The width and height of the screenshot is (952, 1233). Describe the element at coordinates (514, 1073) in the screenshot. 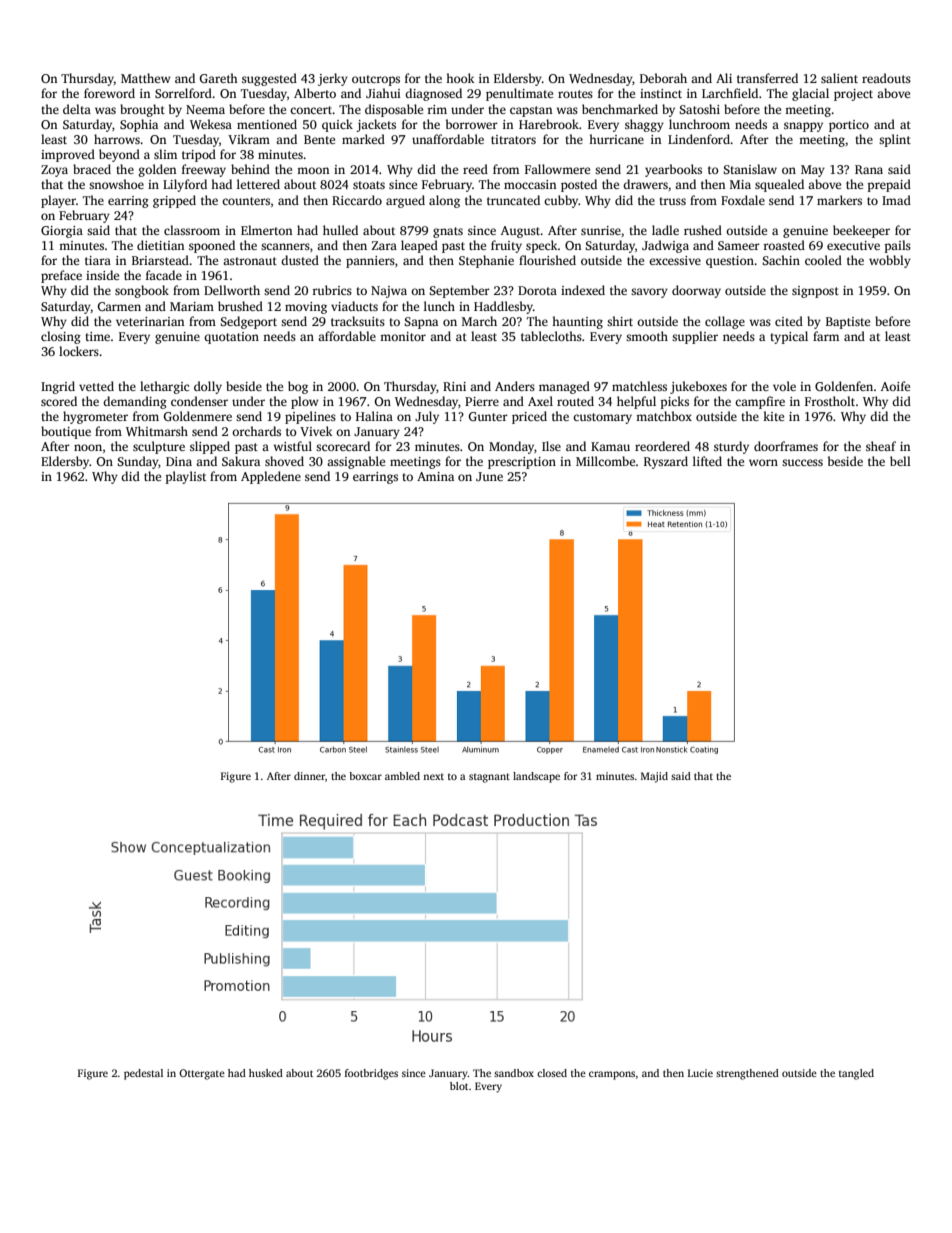

I see `sandbox` at that location.
